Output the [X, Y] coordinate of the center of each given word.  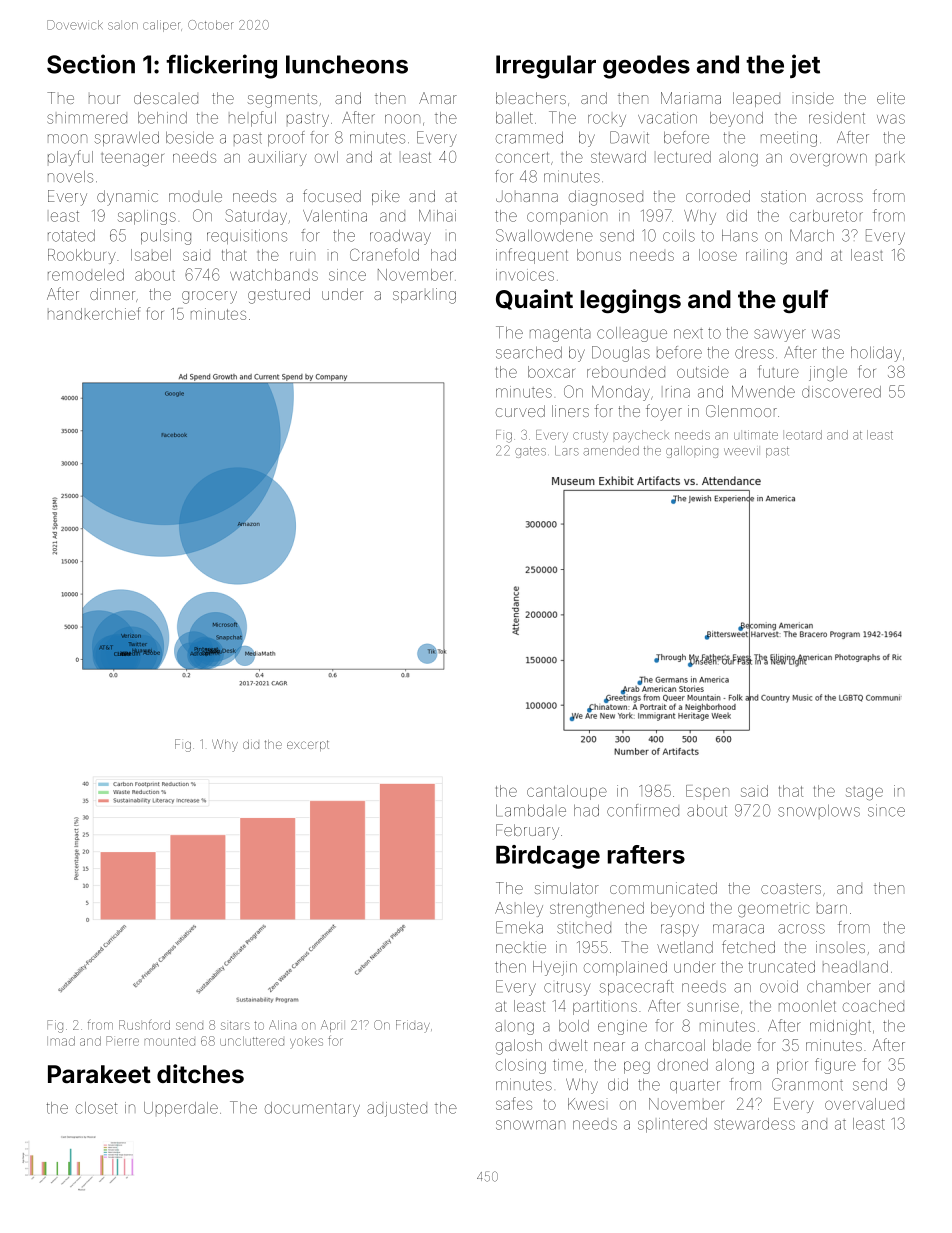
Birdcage [548, 857]
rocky [607, 120]
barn [832, 909]
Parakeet [99, 1074]
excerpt [308, 745]
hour [104, 99]
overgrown [828, 160]
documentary [312, 1109]
